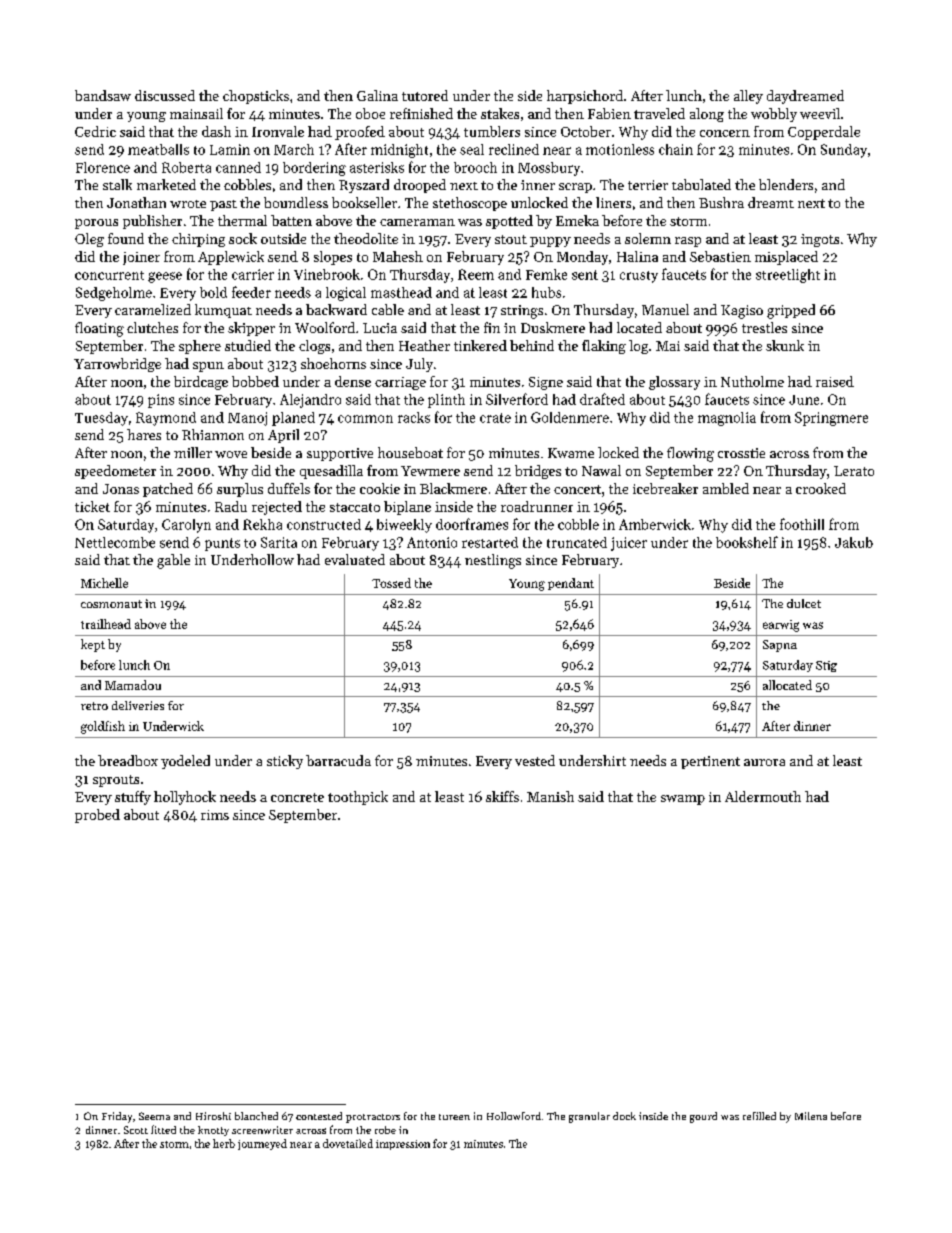 The width and height of the image is (952, 1233). Describe the element at coordinates (348, 1143) in the image. I see `dovetailed` at that location.
